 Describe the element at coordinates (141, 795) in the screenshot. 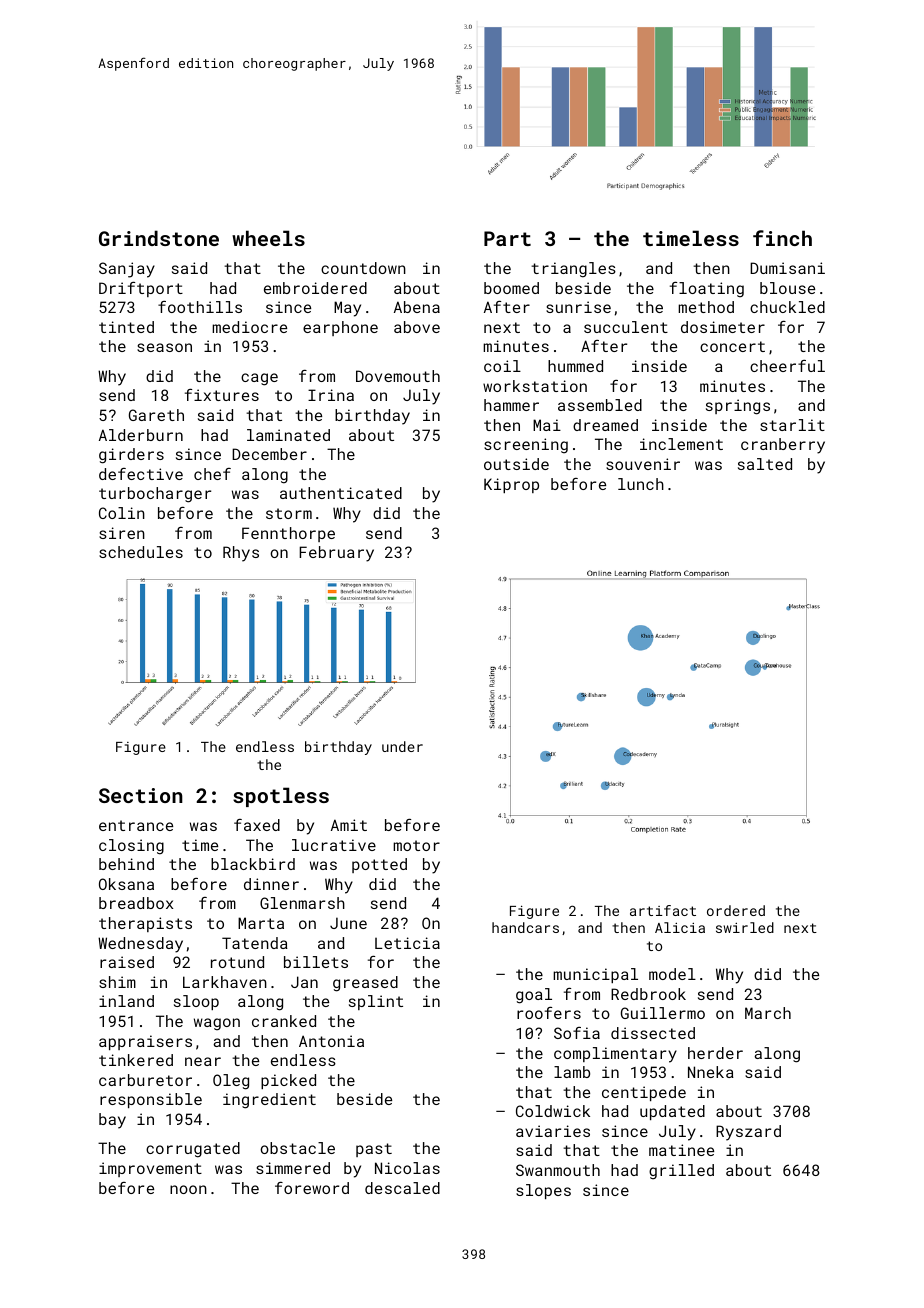

I see `Section` at that location.
